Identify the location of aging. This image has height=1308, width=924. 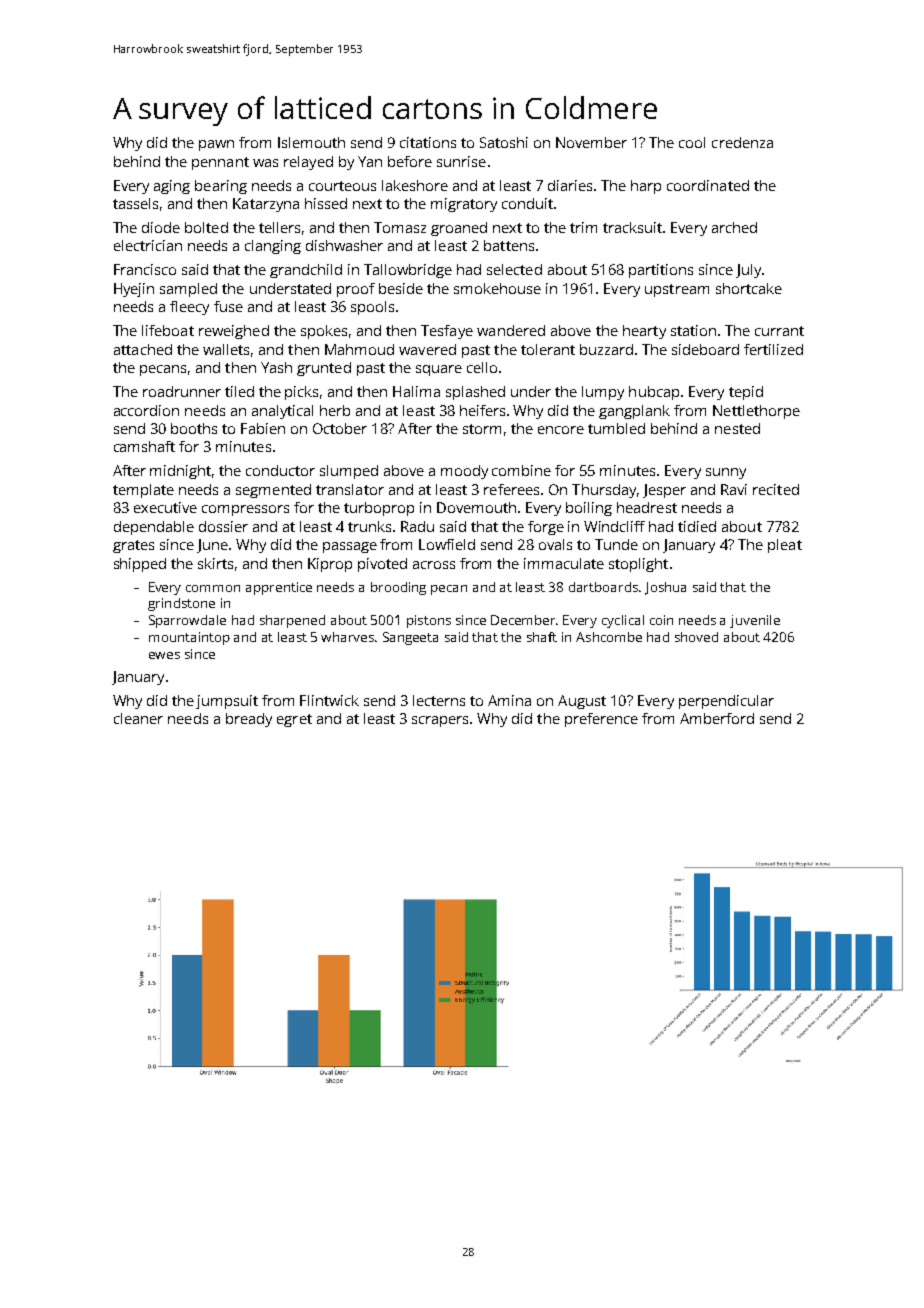
(172, 187).
